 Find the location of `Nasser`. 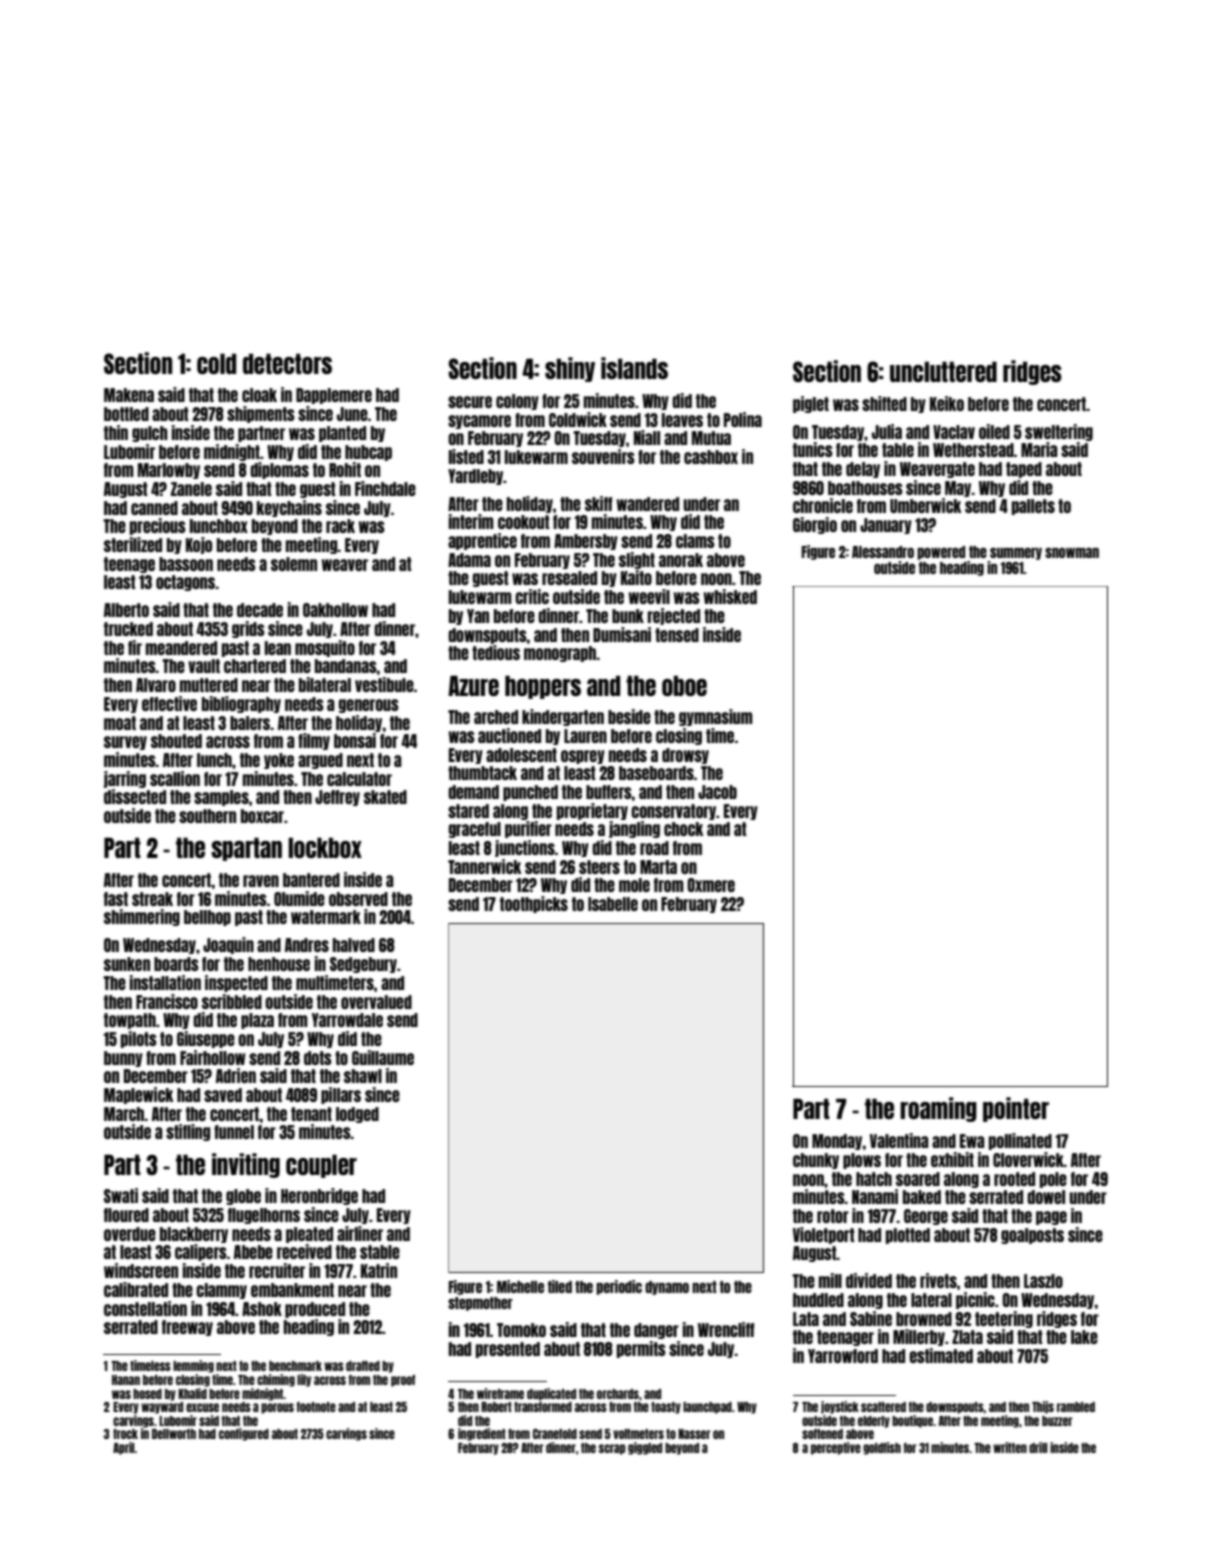

Nasser is located at coordinates (694, 1434).
